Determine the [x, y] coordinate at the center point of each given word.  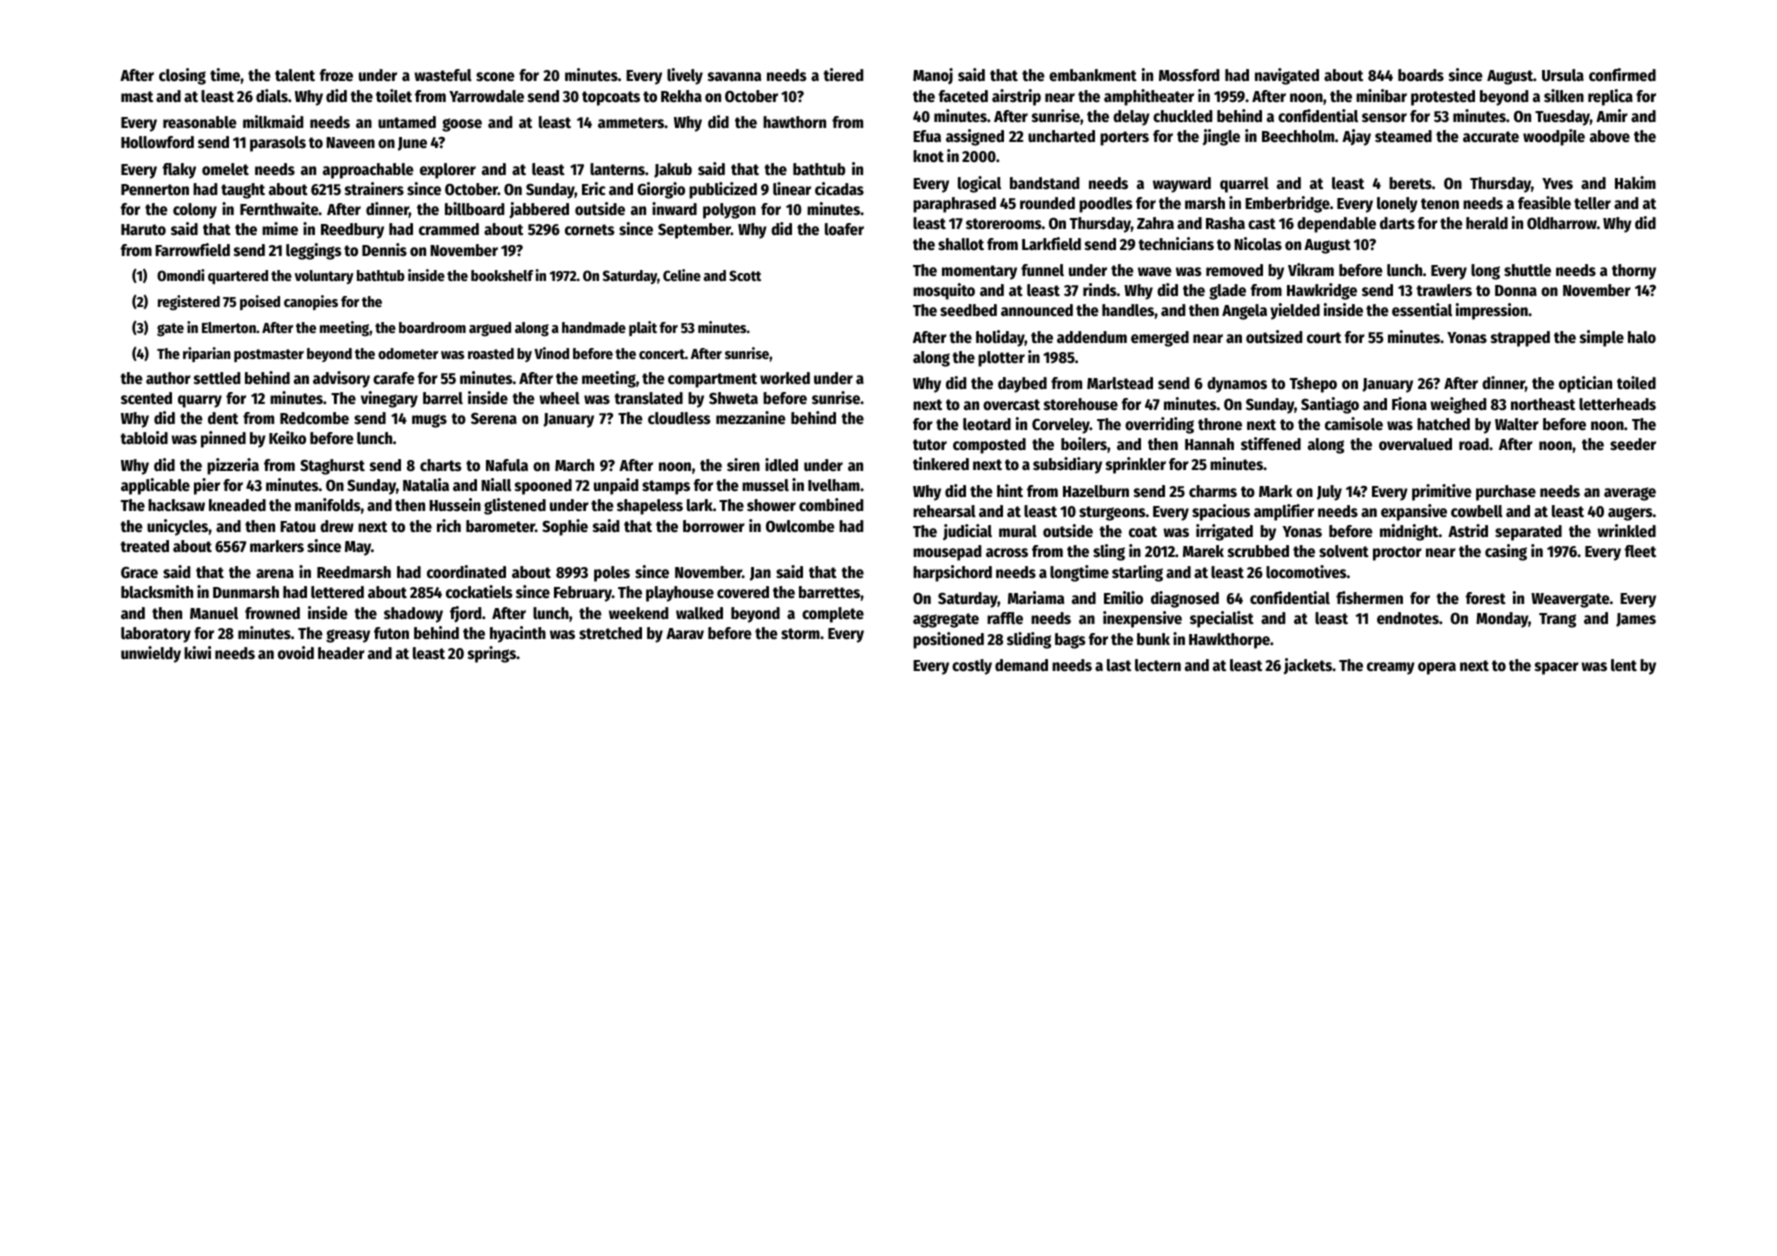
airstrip [1016, 97]
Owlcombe [800, 526]
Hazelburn [1096, 491]
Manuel [214, 613]
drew [337, 526]
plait [643, 328]
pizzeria [233, 466]
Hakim [1635, 182]
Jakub [673, 170]
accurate [1491, 137]
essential [1422, 310]
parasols [278, 144]
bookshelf [502, 275]
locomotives [1306, 572]
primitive [1442, 492]
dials [272, 96]
